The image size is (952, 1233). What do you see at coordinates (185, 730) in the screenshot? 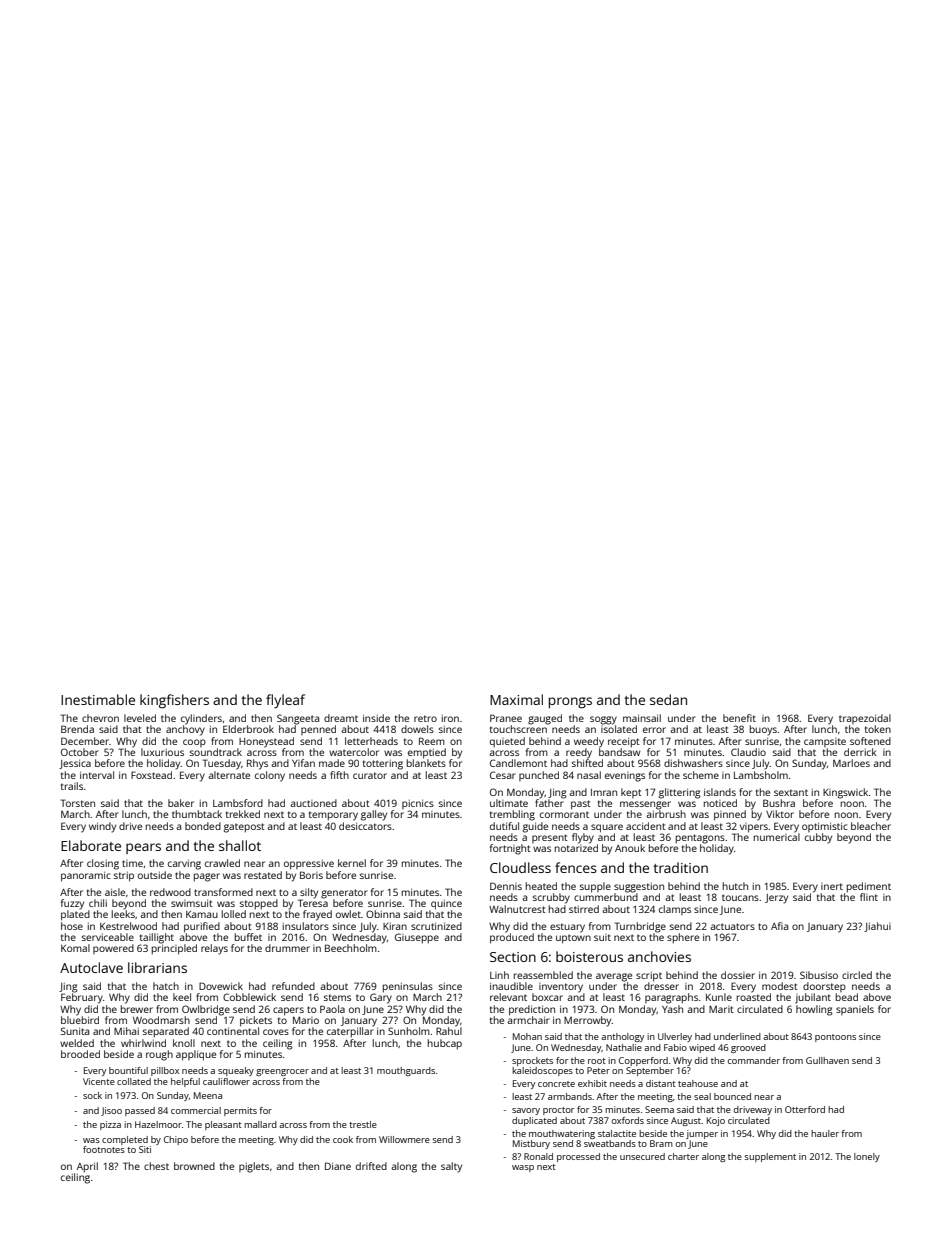
I see `anchovy` at bounding box center [185, 730].
